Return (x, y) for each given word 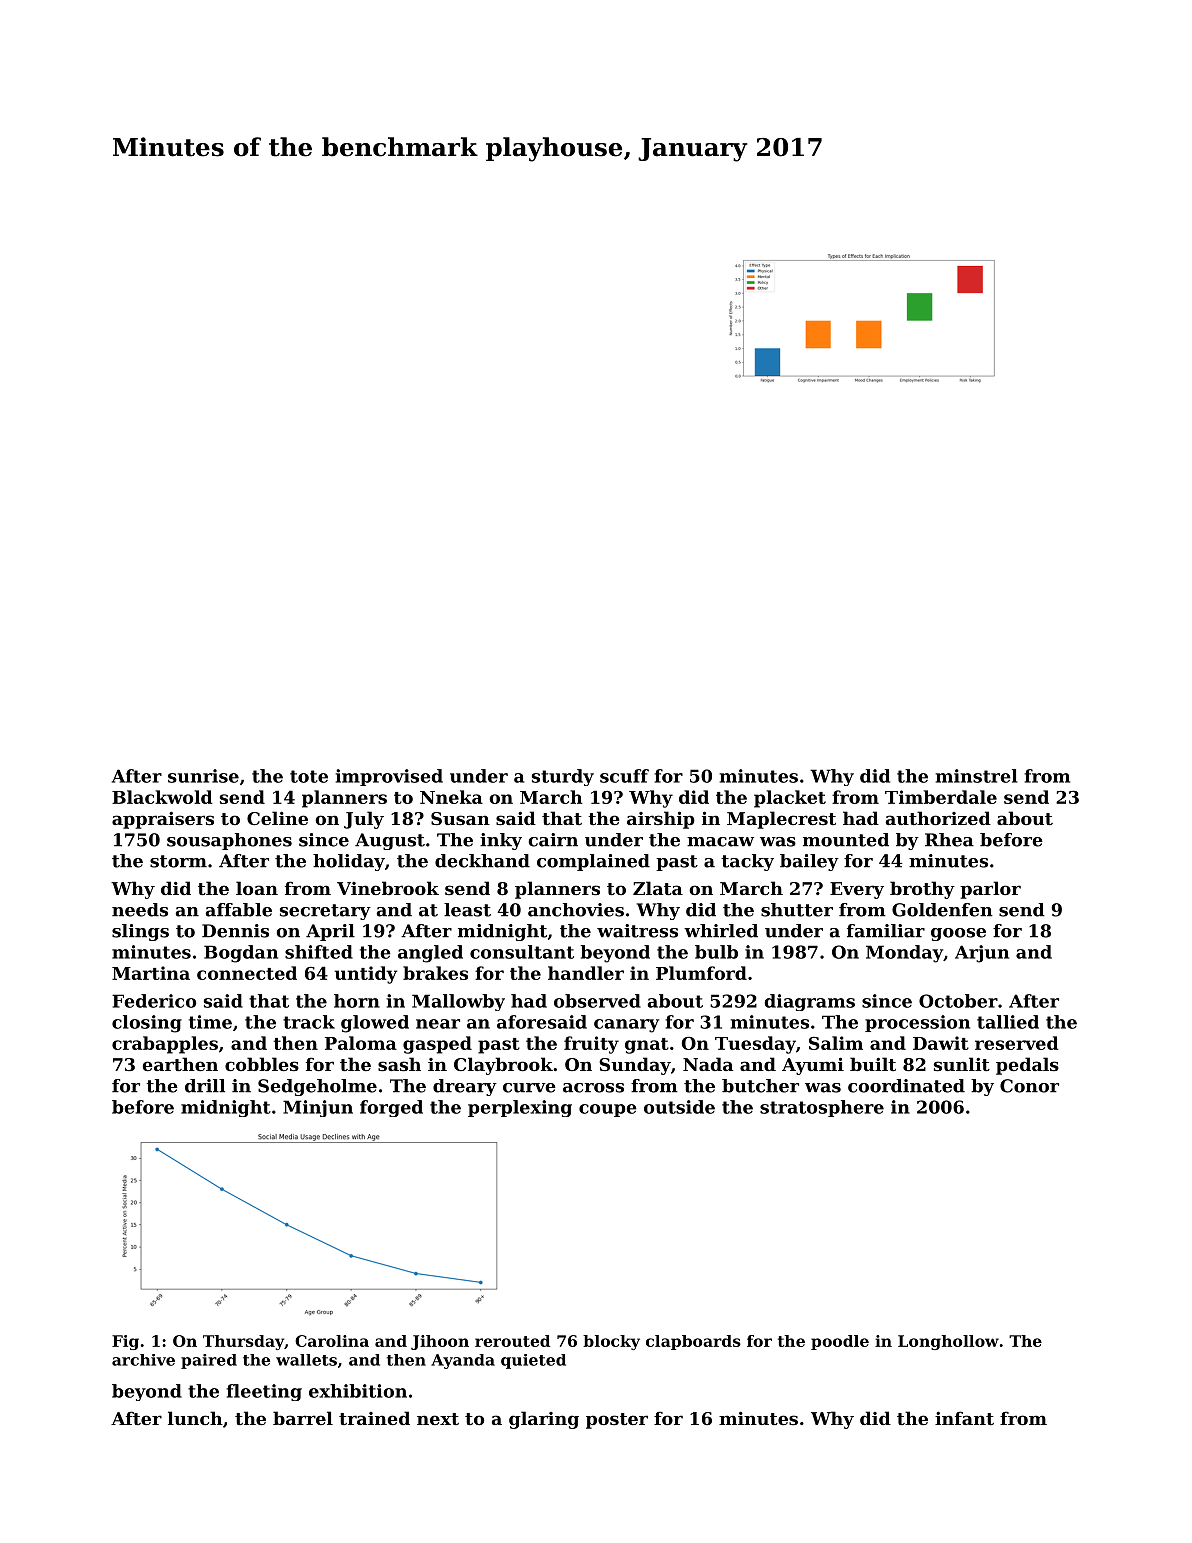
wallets (306, 1360)
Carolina (332, 1341)
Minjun (318, 1108)
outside (679, 1107)
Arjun (982, 954)
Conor (1029, 1086)
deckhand (482, 861)
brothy (922, 890)
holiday (349, 862)
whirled (721, 931)
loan (257, 888)
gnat (647, 1046)
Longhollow (948, 1342)
